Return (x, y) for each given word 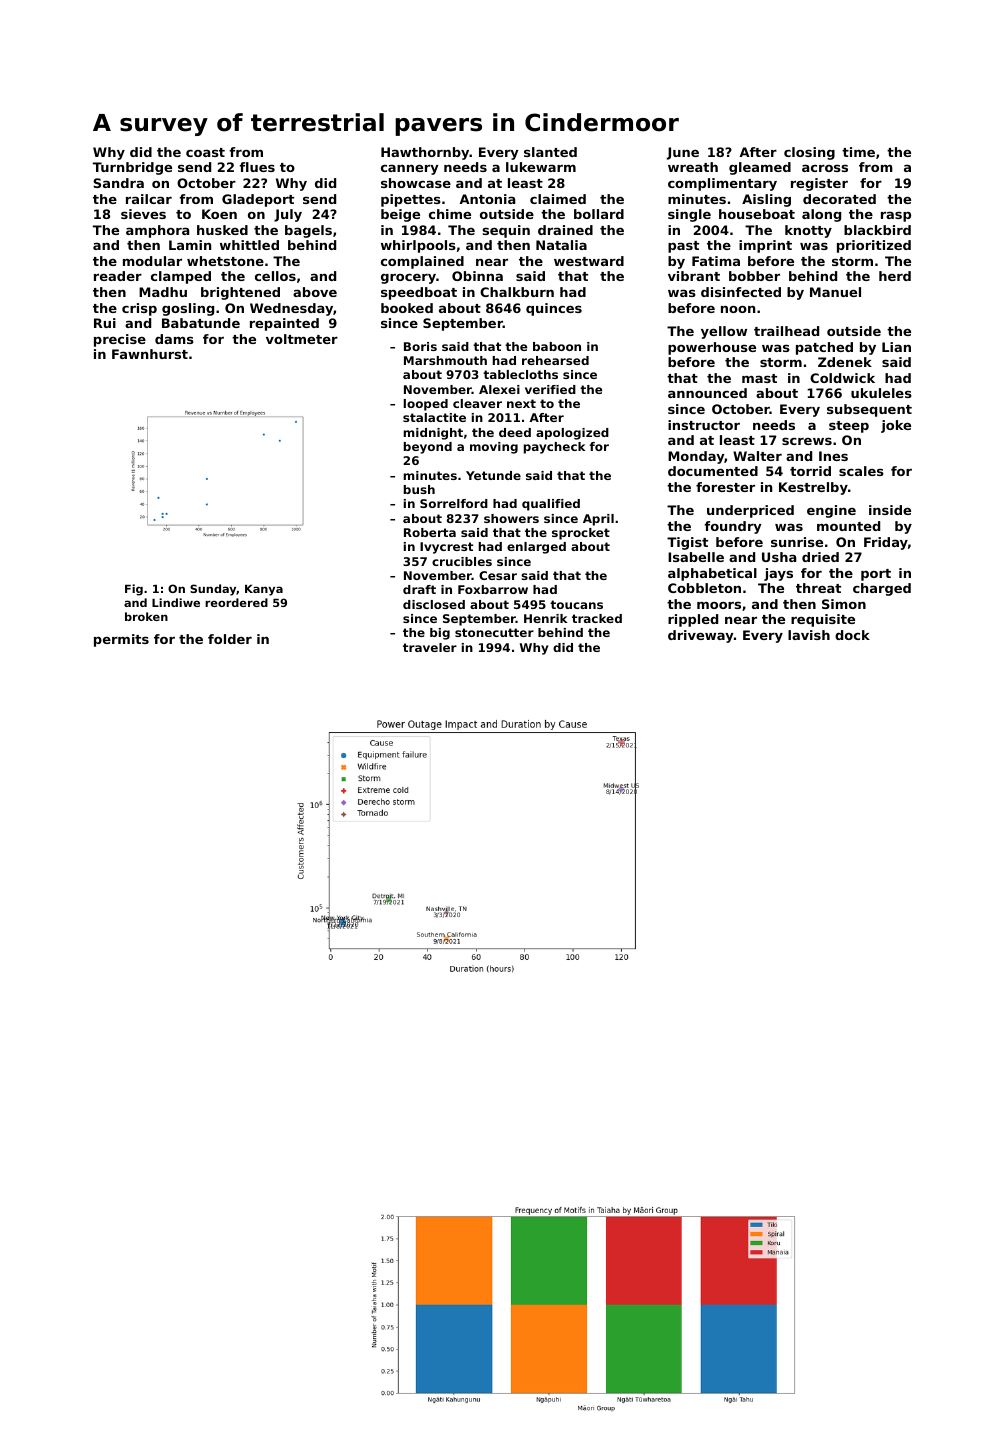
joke (896, 426)
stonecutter (494, 632)
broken (146, 616)
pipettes (411, 200)
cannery (410, 169)
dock (852, 635)
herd (895, 276)
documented (713, 471)
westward (589, 261)
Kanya (264, 590)
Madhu (163, 292)
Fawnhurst (150, 354)
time (858, 152)
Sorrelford (454, 503)
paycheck (554, 448)
